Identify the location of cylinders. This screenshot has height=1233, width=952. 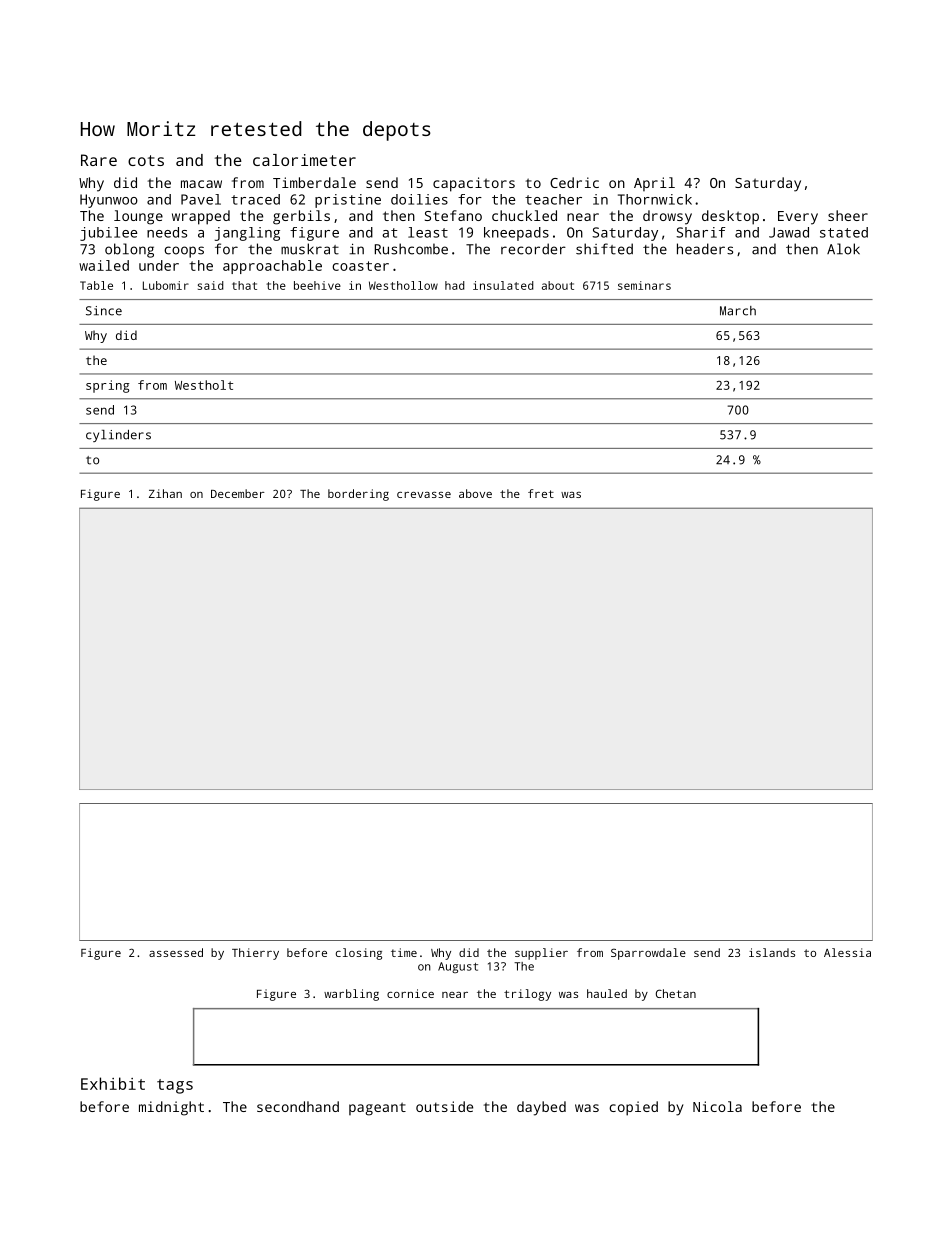
(118, 436).
